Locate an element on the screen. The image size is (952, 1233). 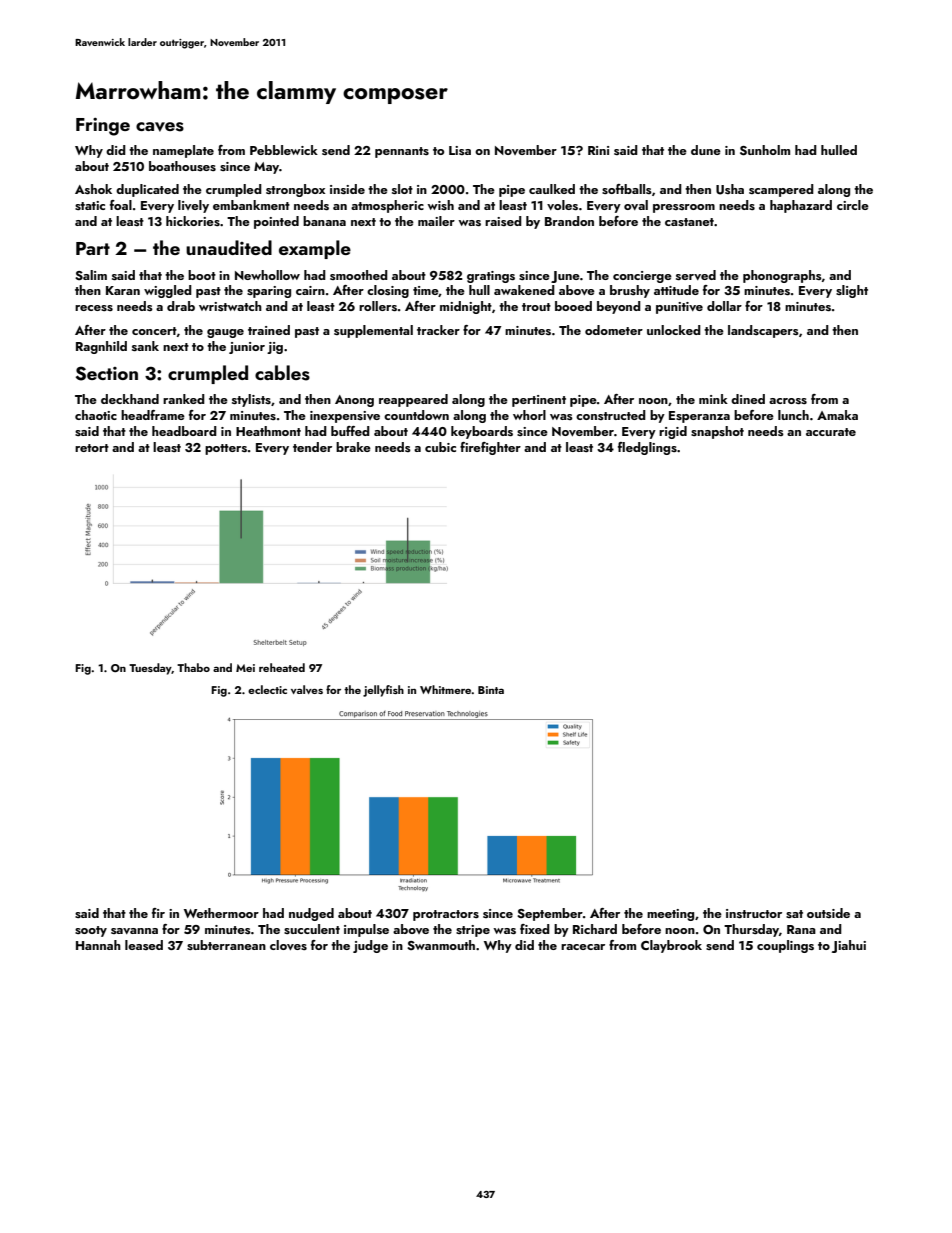
snapshot is located at coordinates (717, 432).
